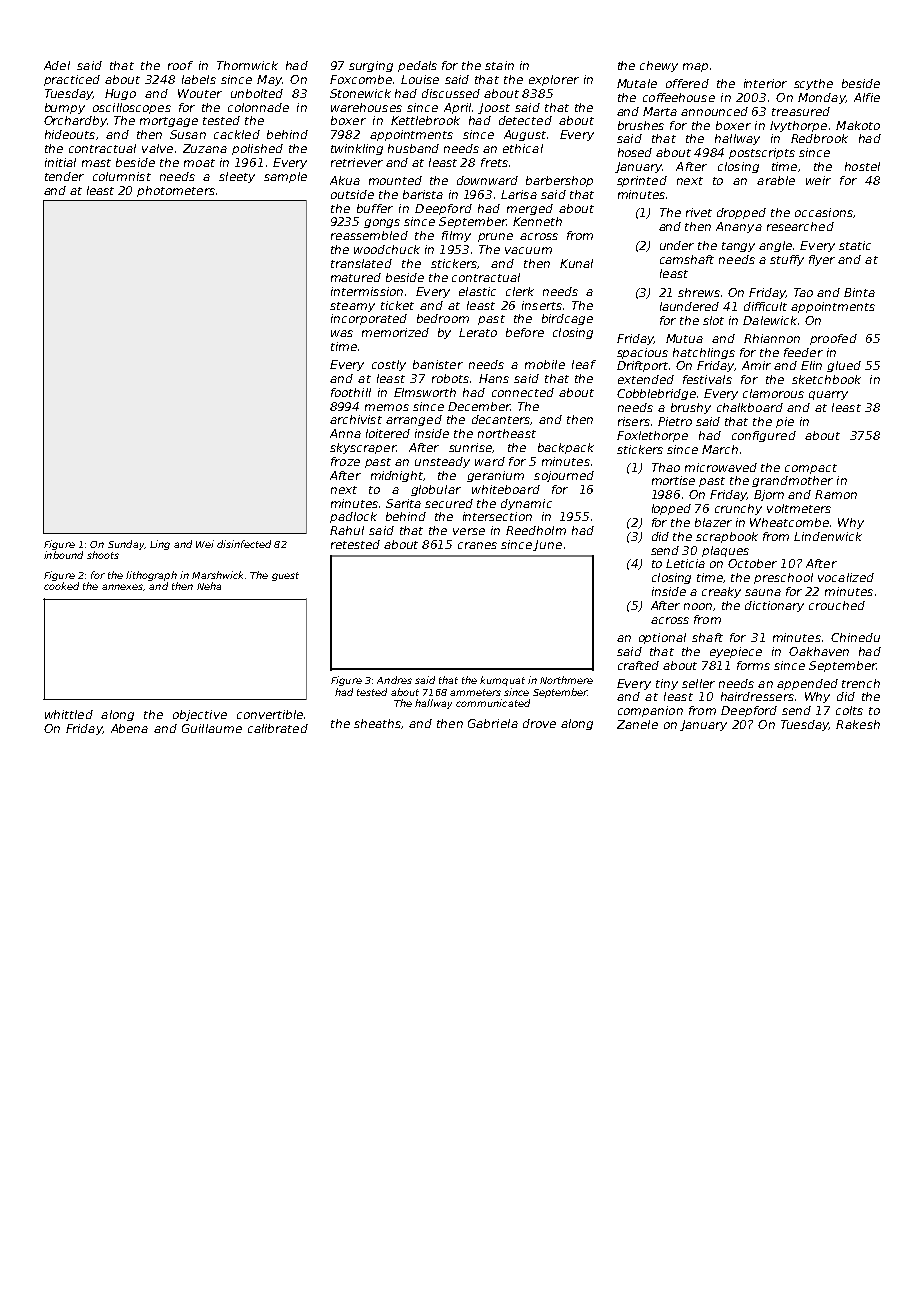 Image resolution: width=924 pixels, height=1308 pixels. Describe the element at coordinates (537, 221) in the screenshot. I see `Kenneth` at that location.
